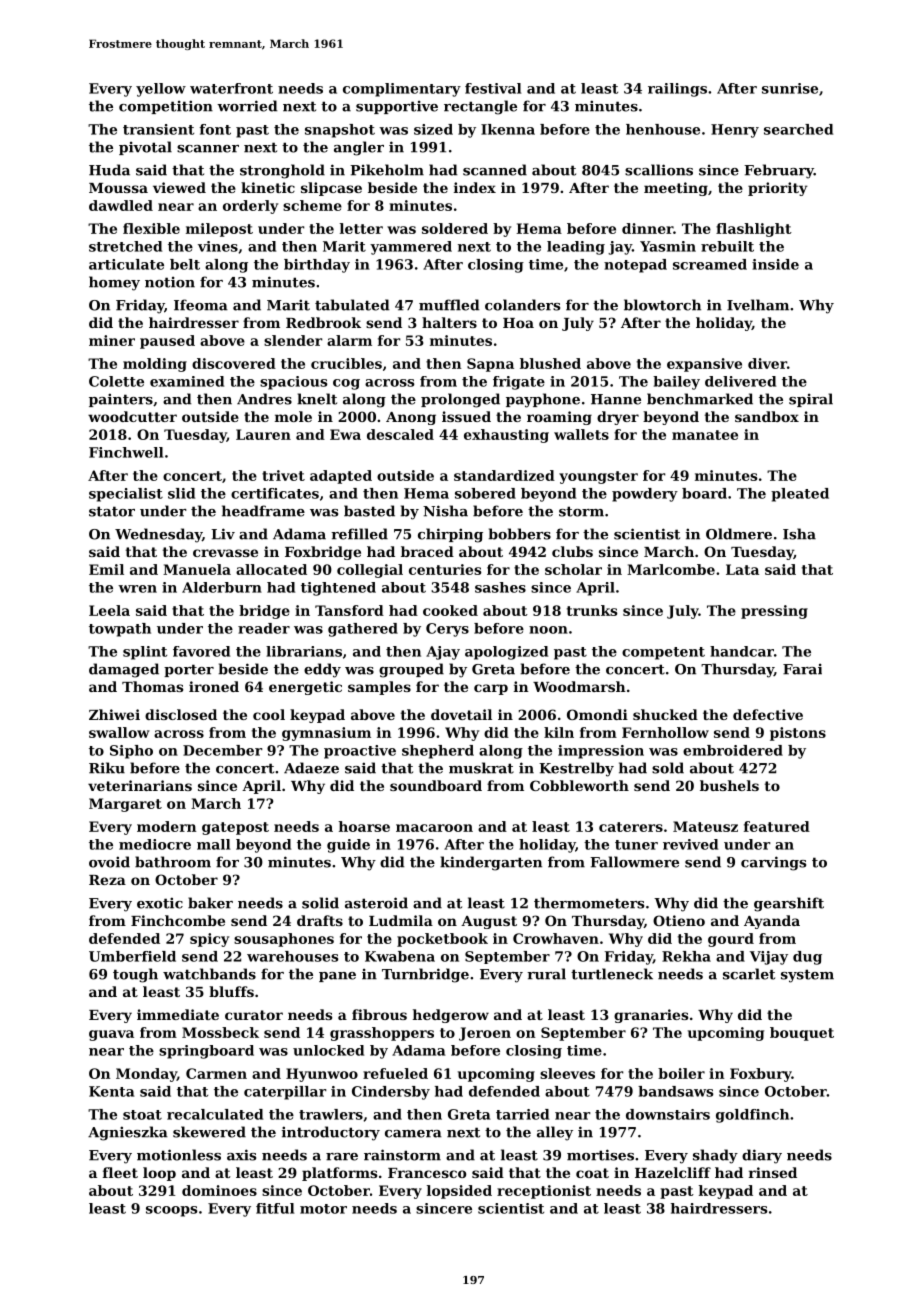  I want to click on Margaret, so click(125, 805).
